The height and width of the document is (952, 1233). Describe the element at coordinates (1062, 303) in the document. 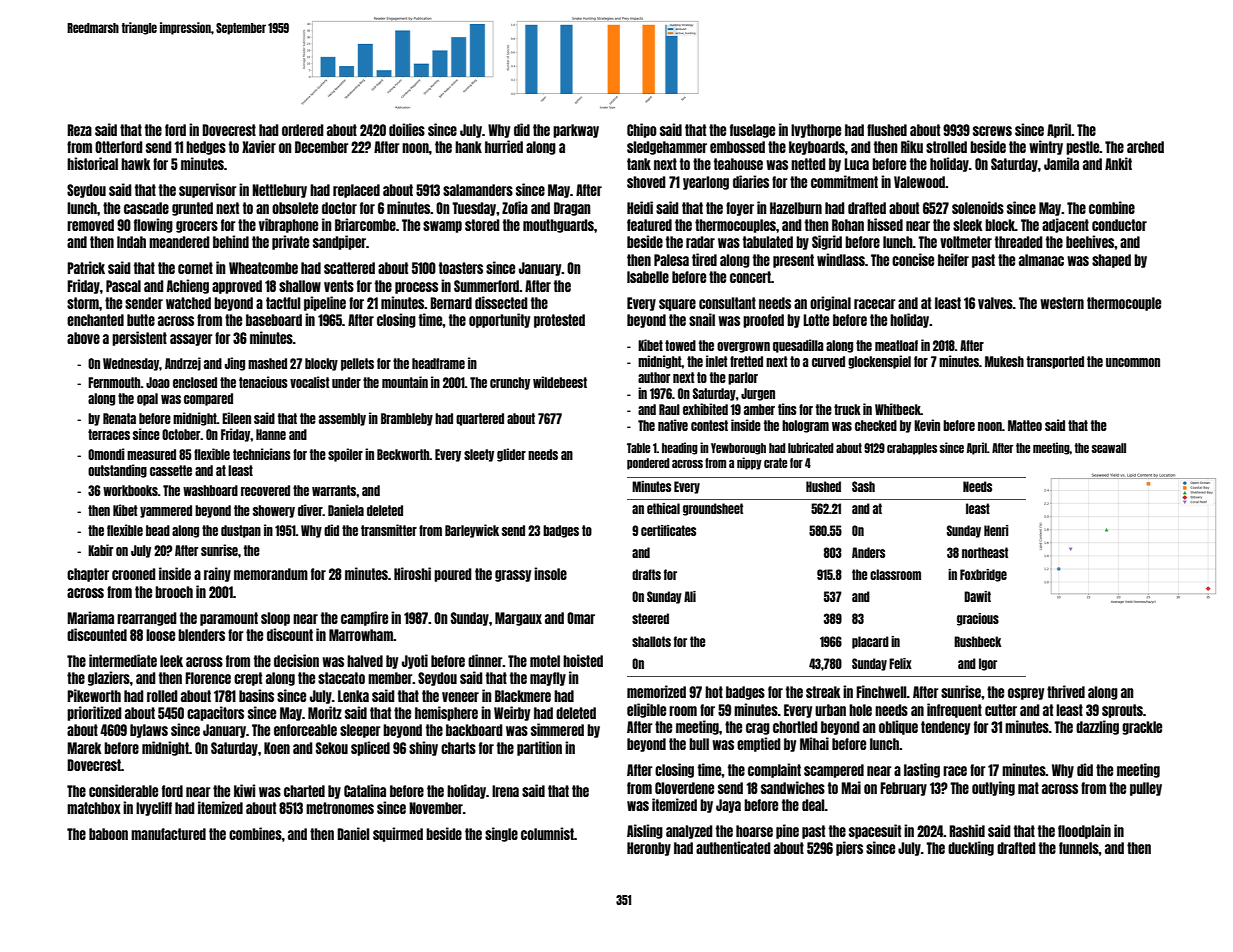

I see `western` at that location.
